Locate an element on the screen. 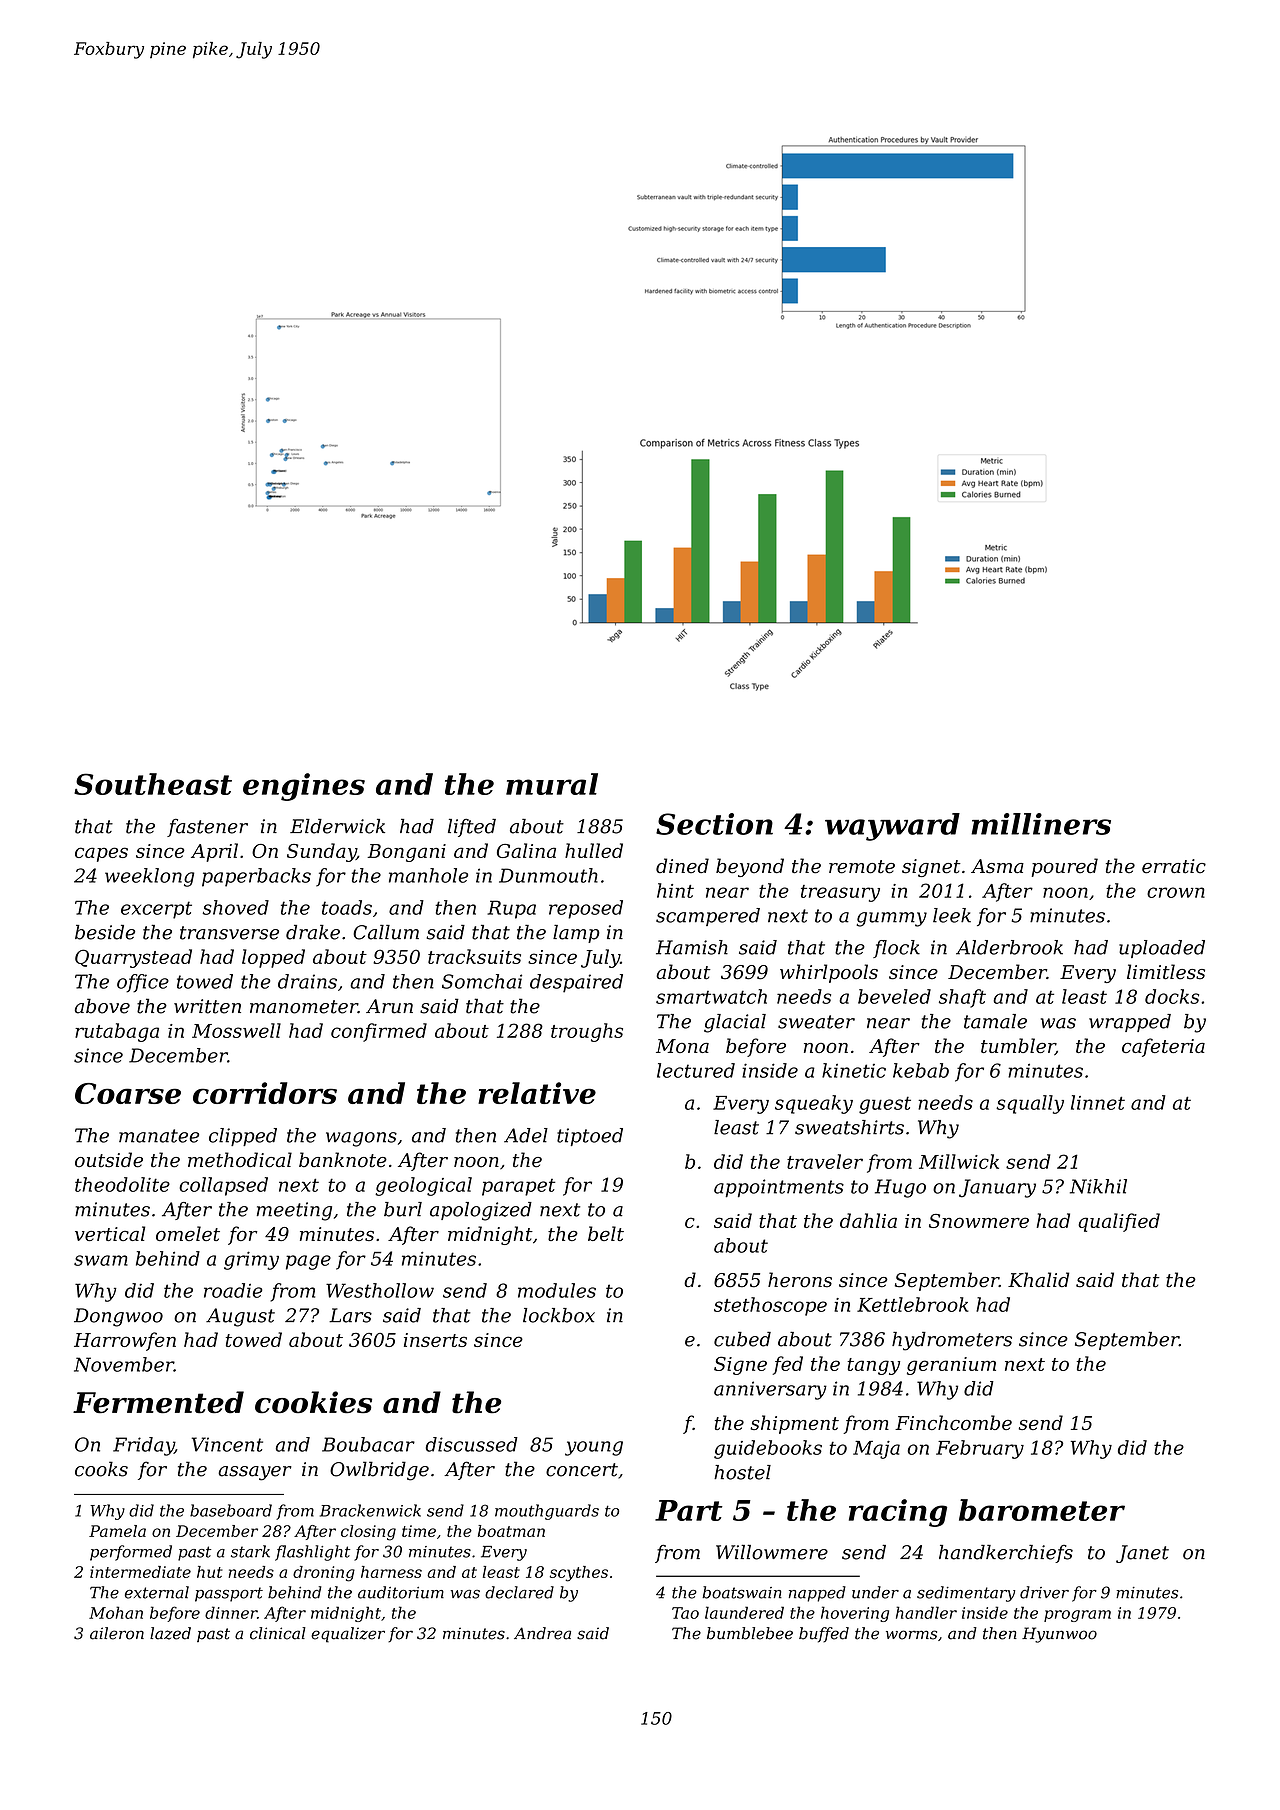 The image size is (1280, 1810). lifted is located at coordinates (472, 828).
